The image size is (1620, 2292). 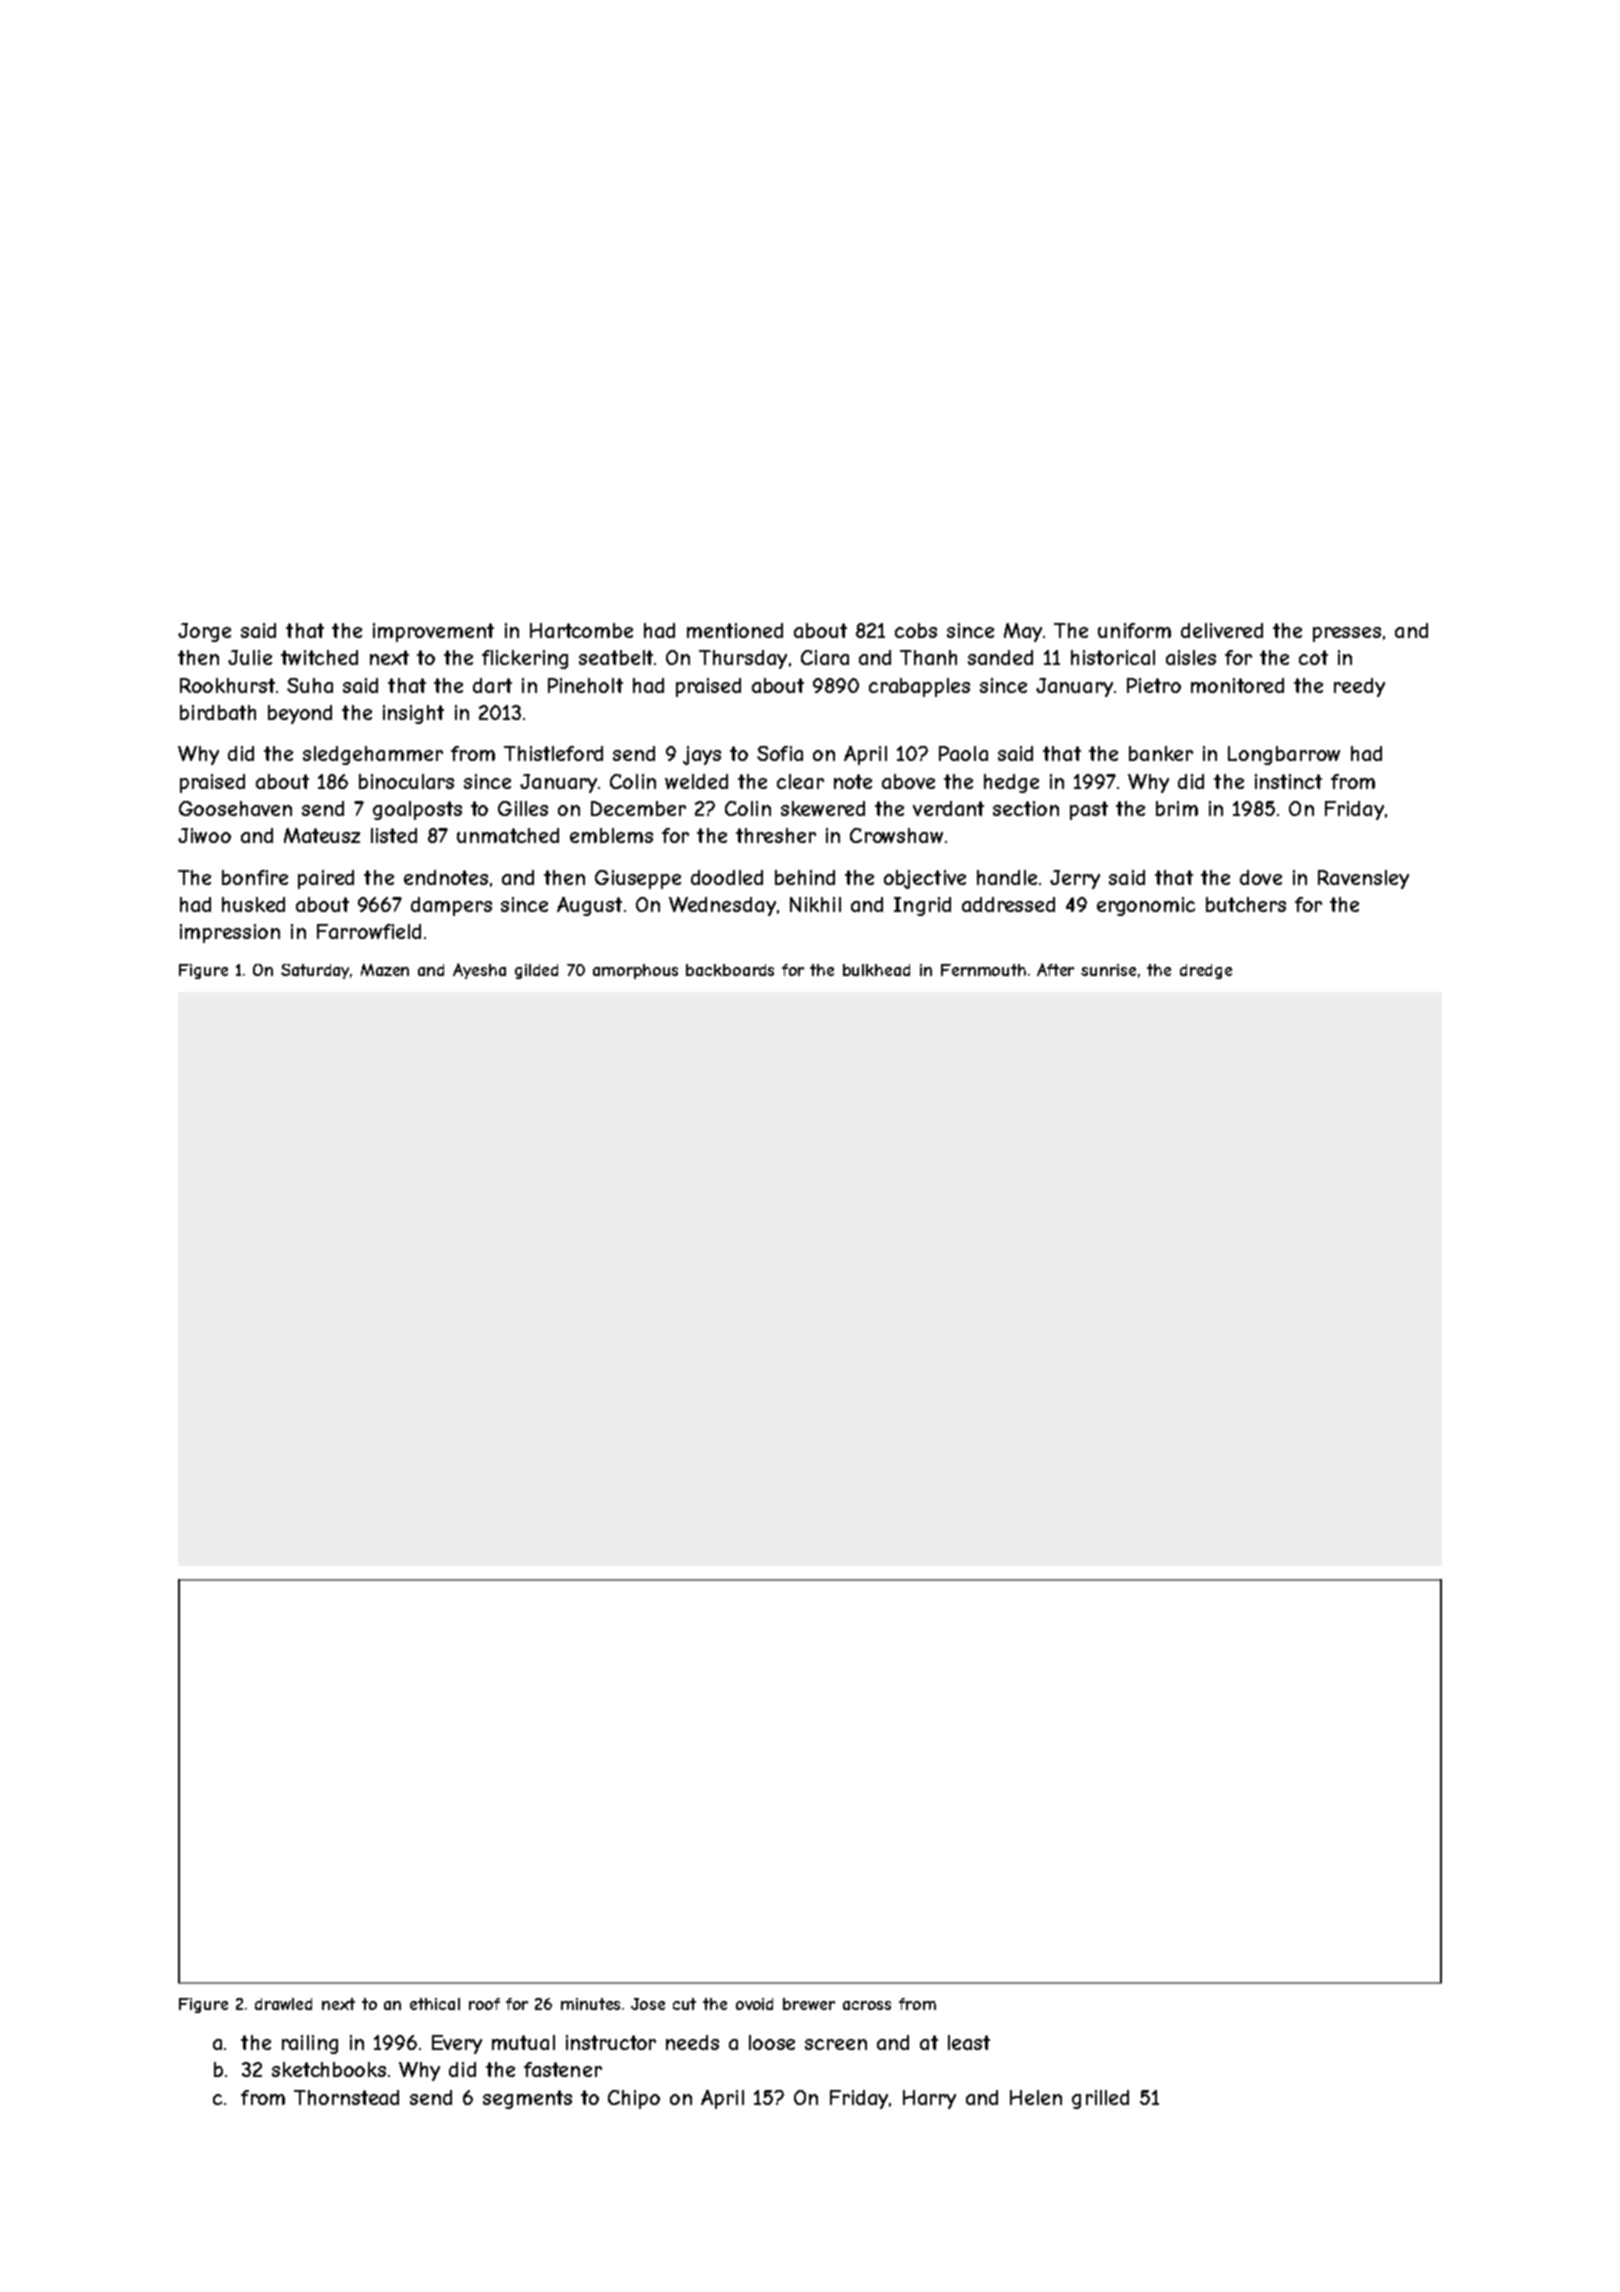 I want to click on husked, so click(x=253, y=904).
